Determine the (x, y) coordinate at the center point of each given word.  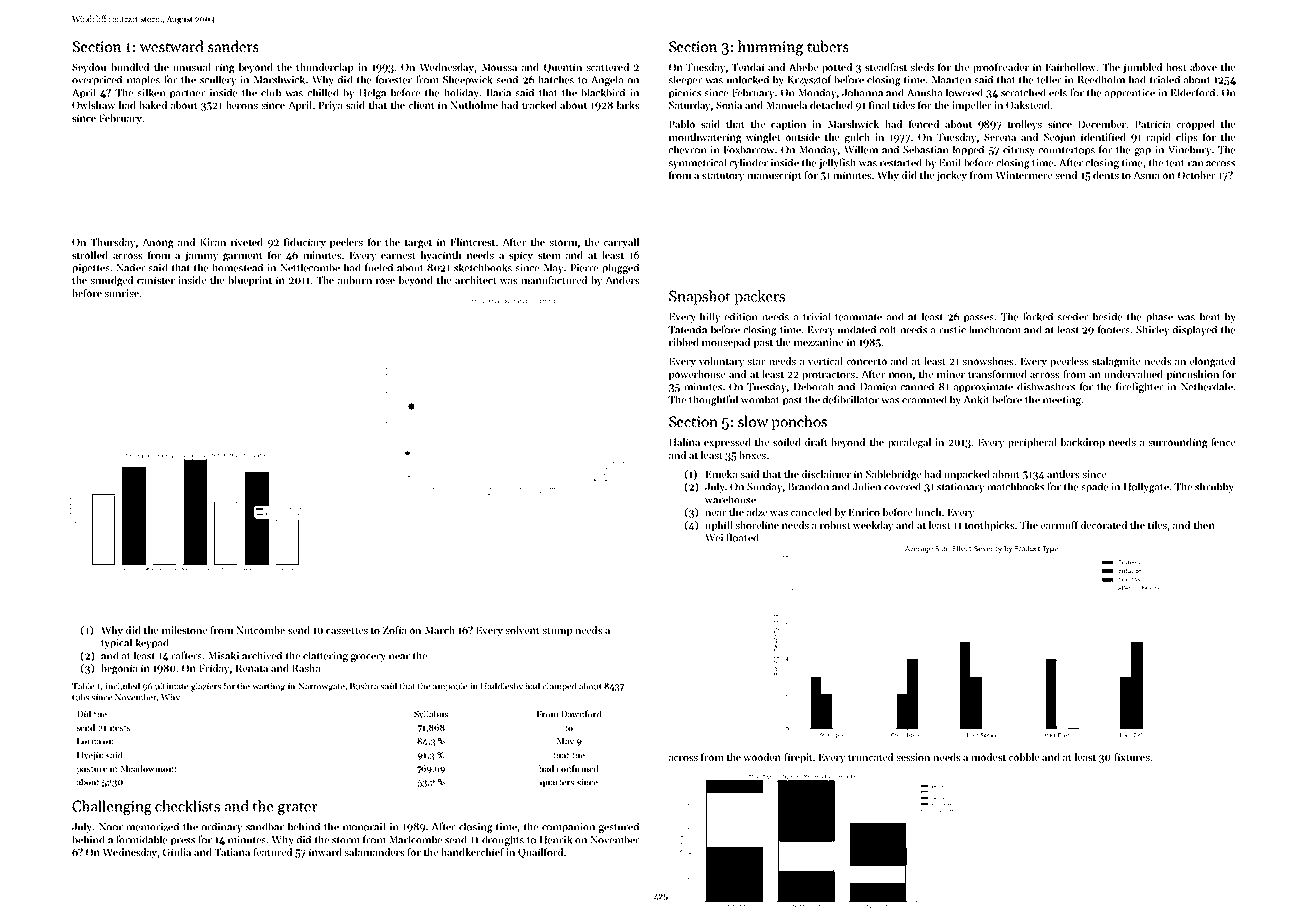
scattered (608, 67)
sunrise (122, 293)
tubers (828, 46)
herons (242, 105)
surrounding (1178, 443)
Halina (684, 442)
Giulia (177, 852)
